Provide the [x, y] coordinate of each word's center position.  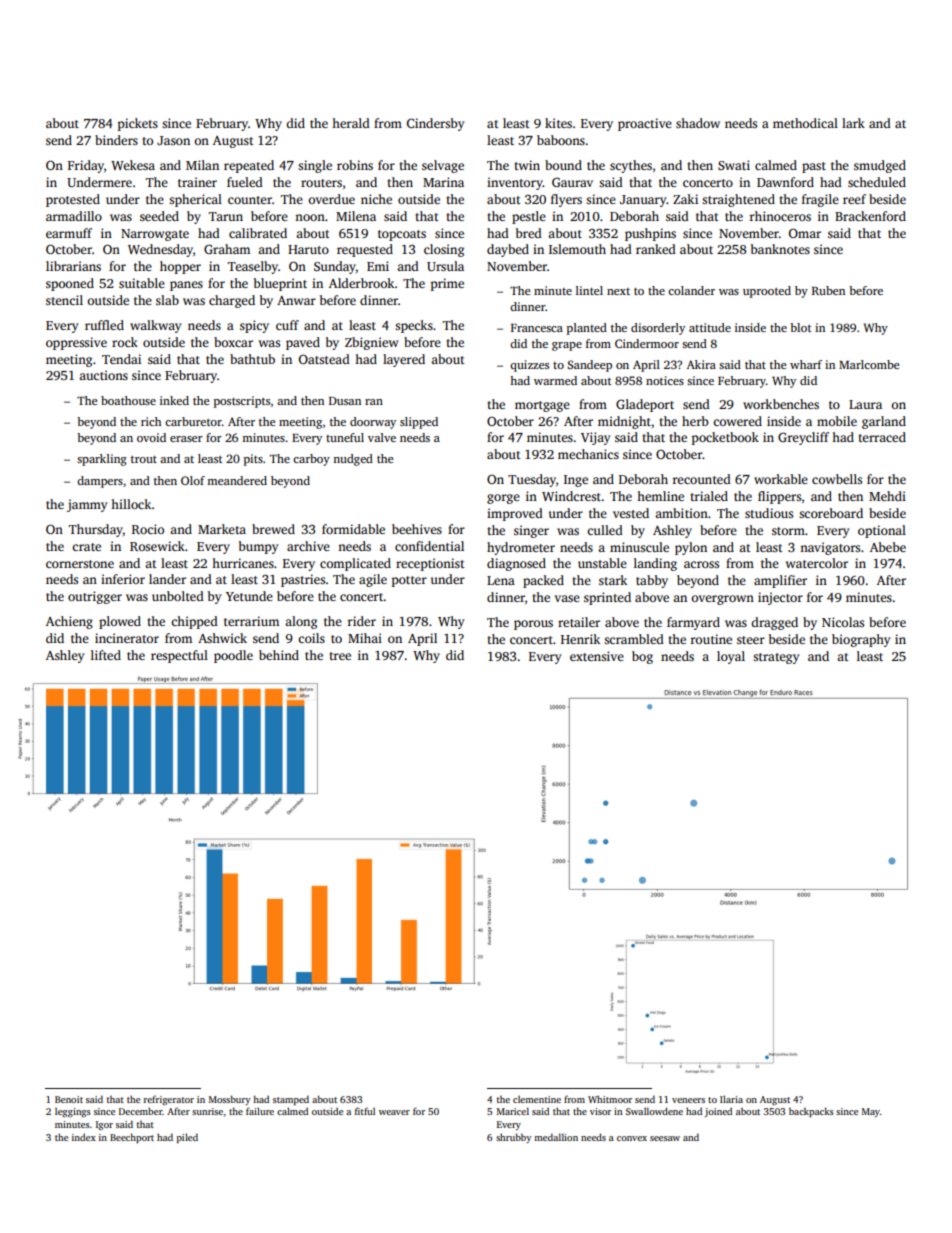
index [84, 1137]
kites [558, 123]
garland [884, 422]
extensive [597, 656]
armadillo [74, 216]
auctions [103, 375]
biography [861, 640]
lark [853, 123]
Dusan [345, 401]
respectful [179, 656]
